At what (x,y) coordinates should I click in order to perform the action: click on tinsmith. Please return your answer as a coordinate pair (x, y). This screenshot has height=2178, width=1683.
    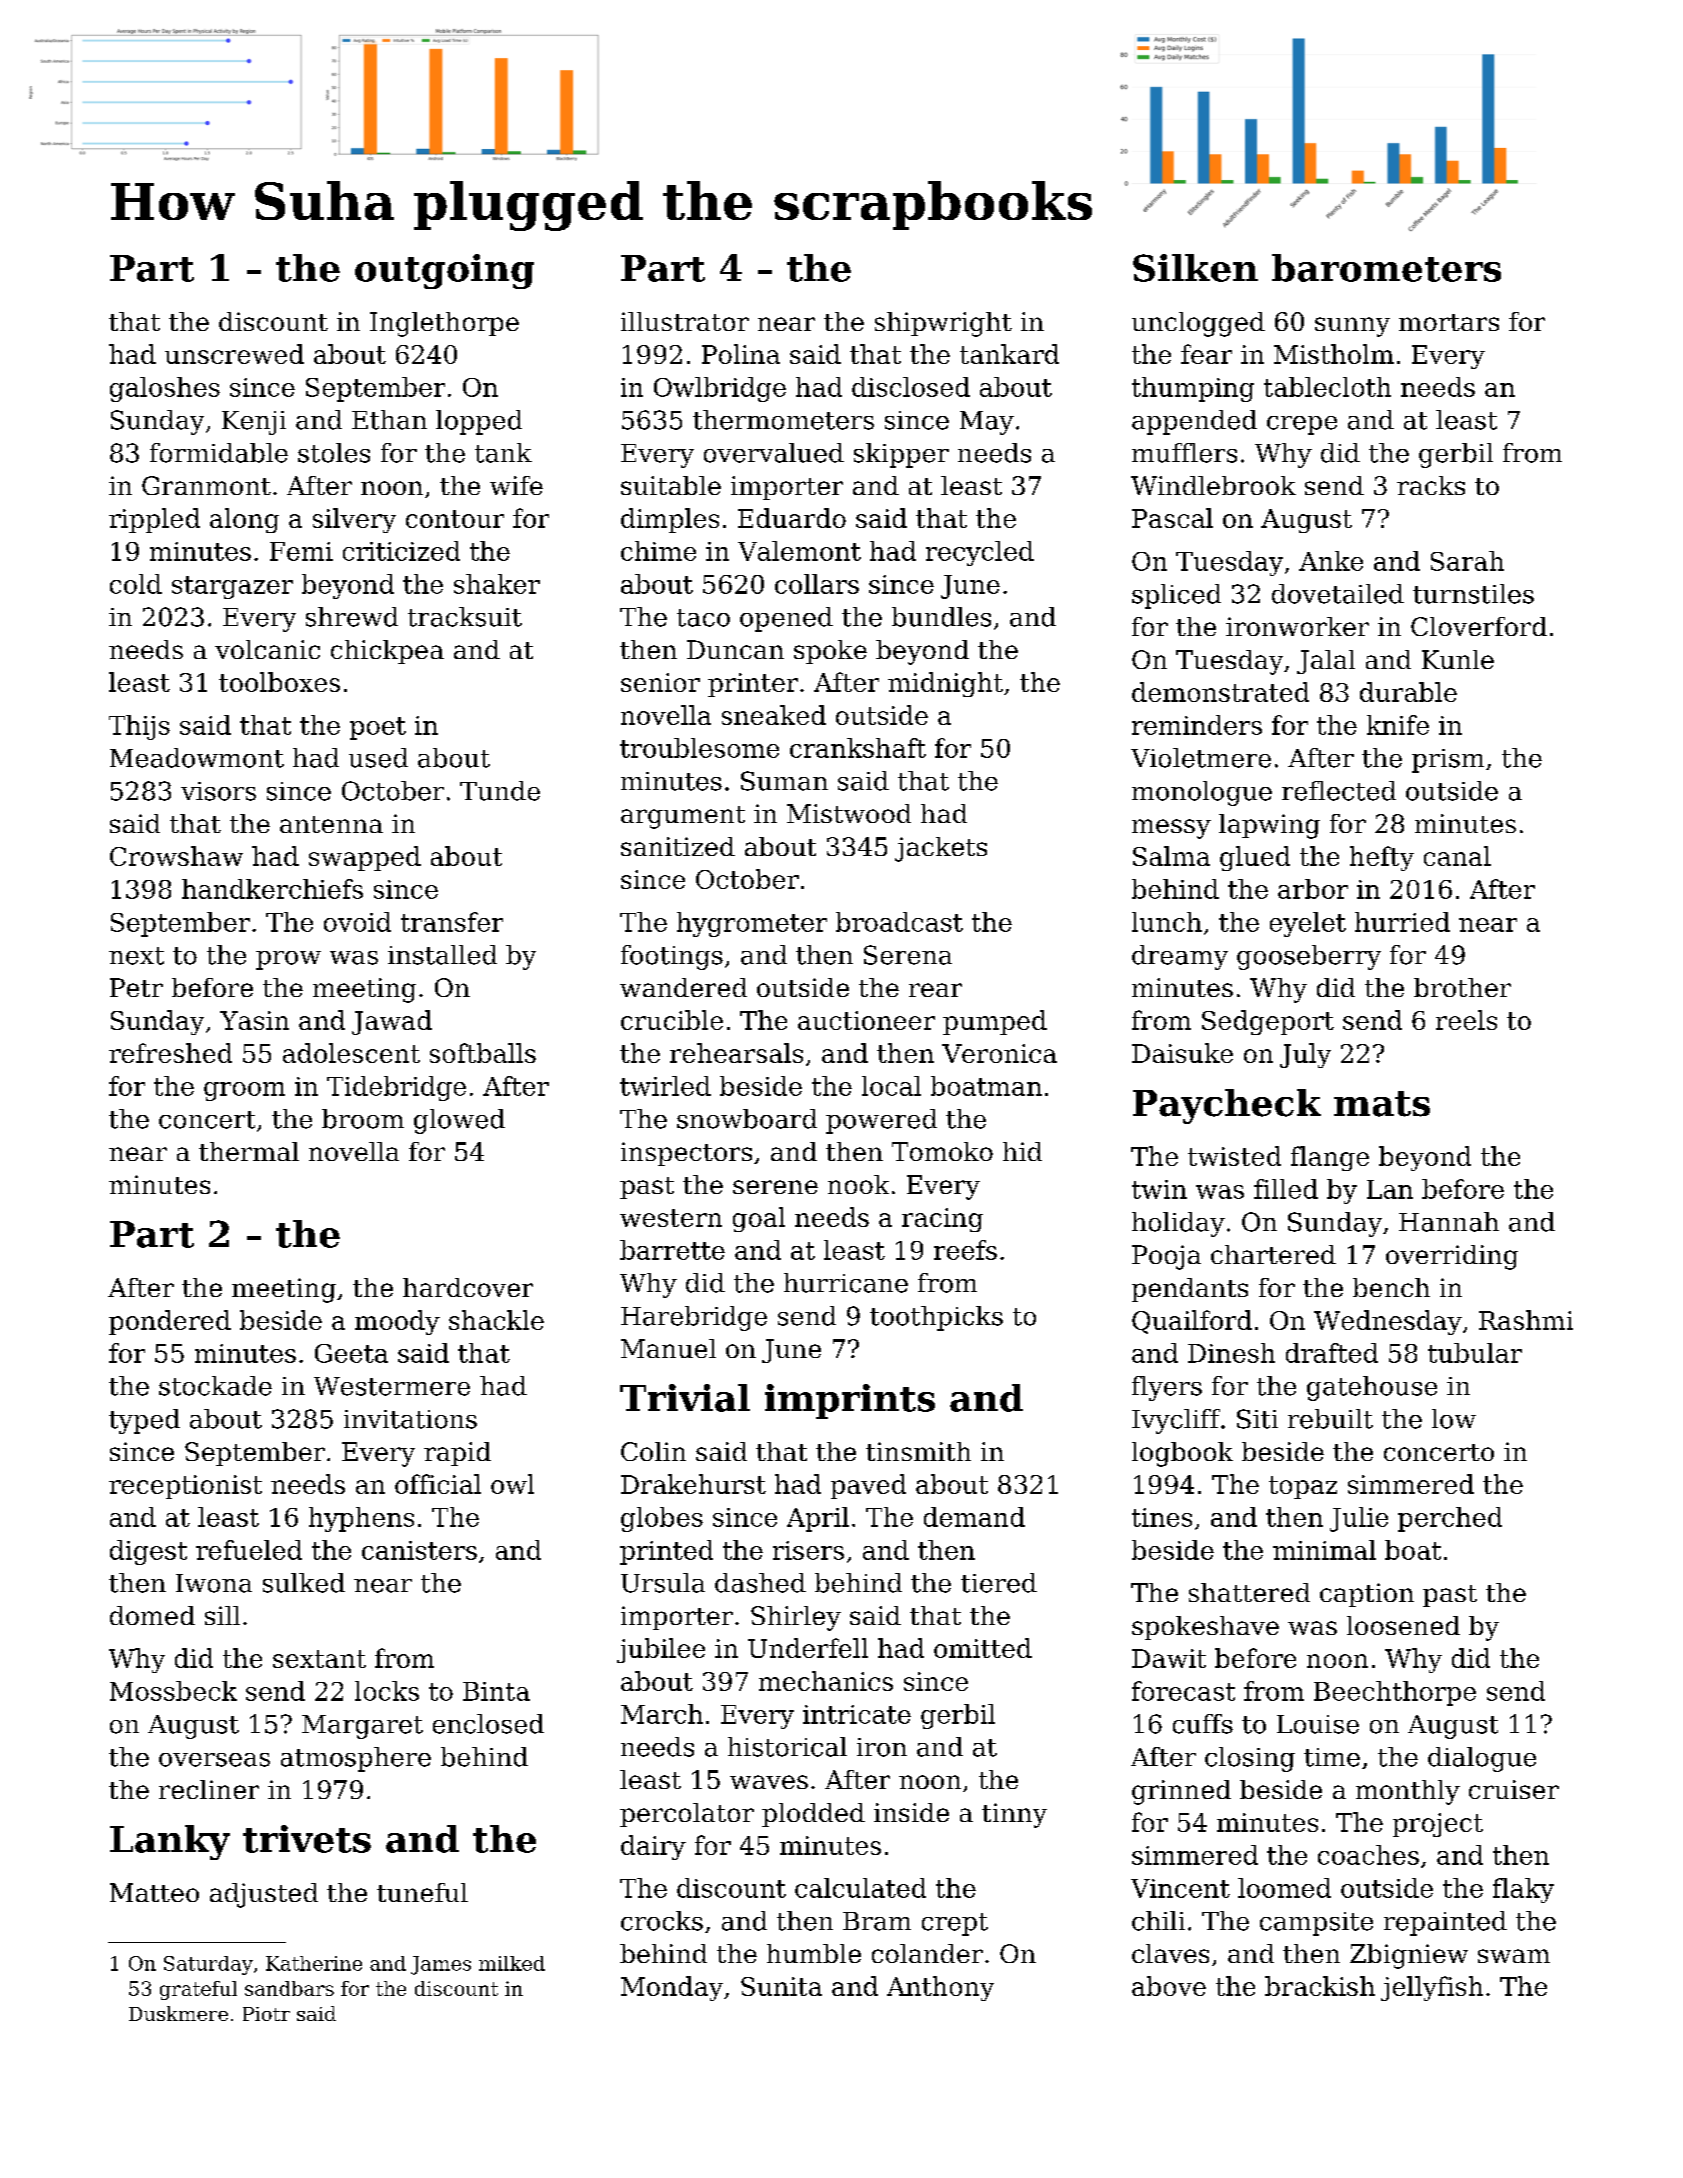
    Looking at the image, I should click on (918, 1451).
